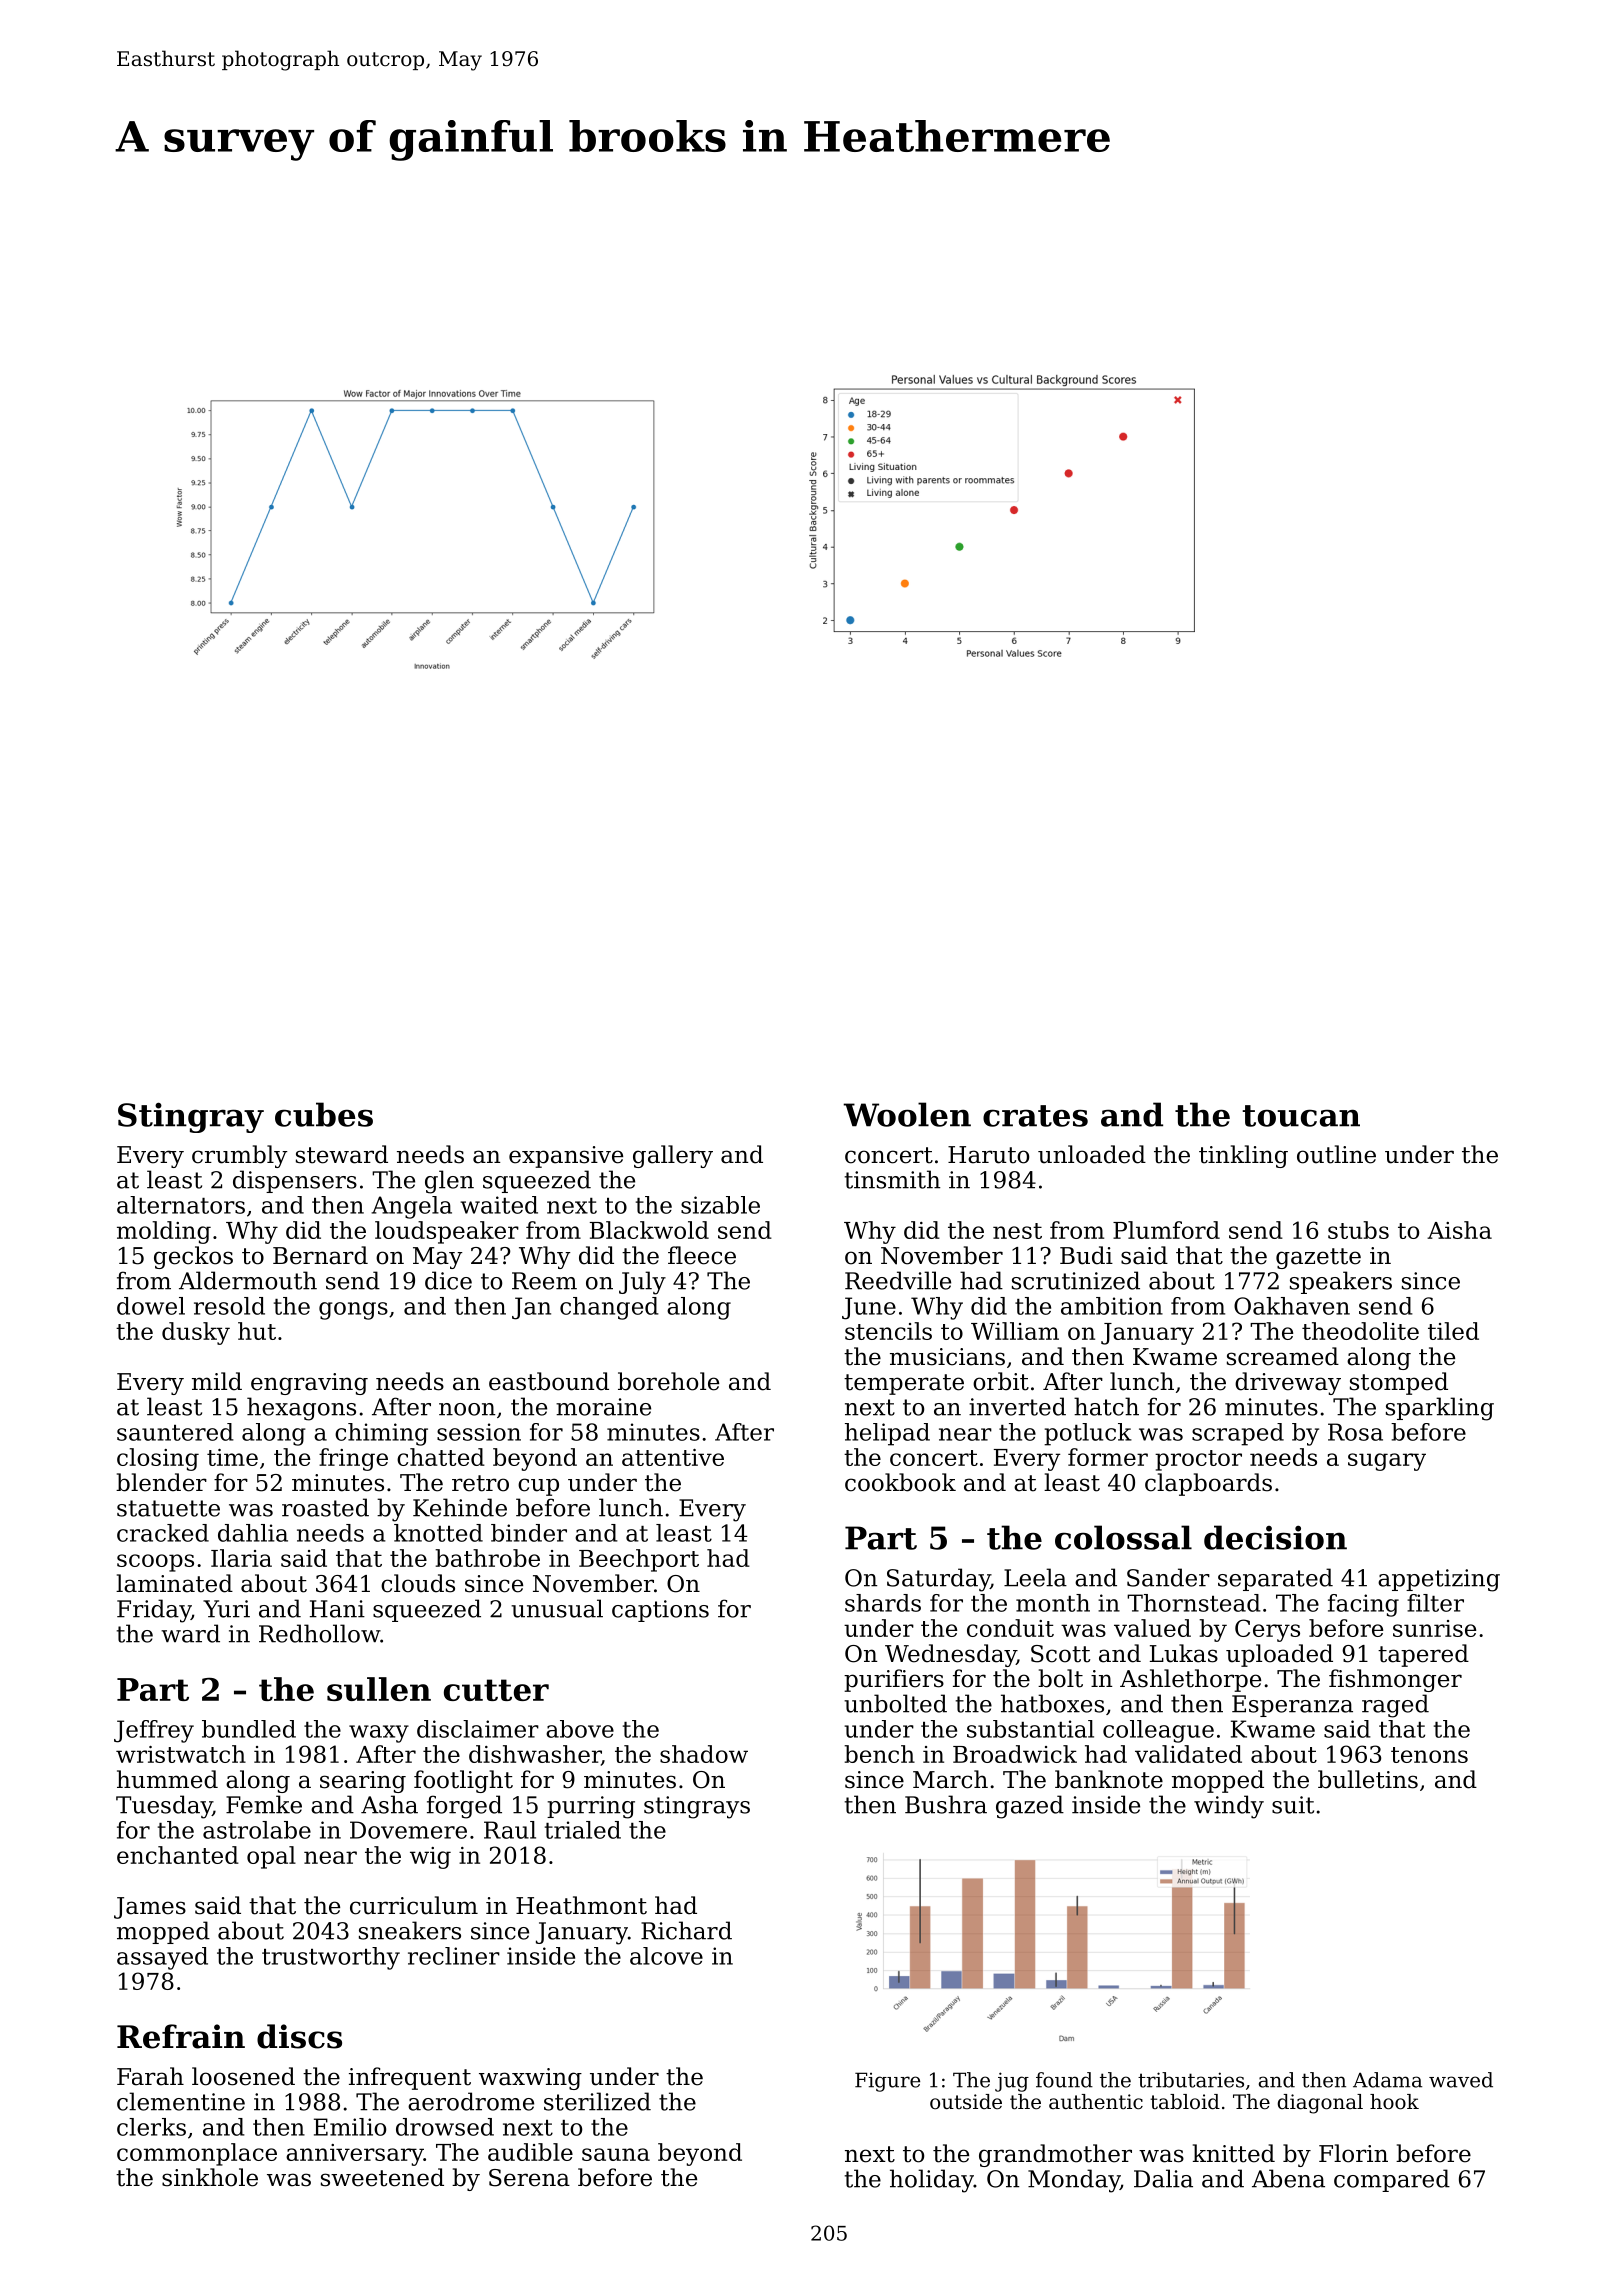 This document has height=2292, width=1620. I want to click on colossal, so click(1123, 1537).
